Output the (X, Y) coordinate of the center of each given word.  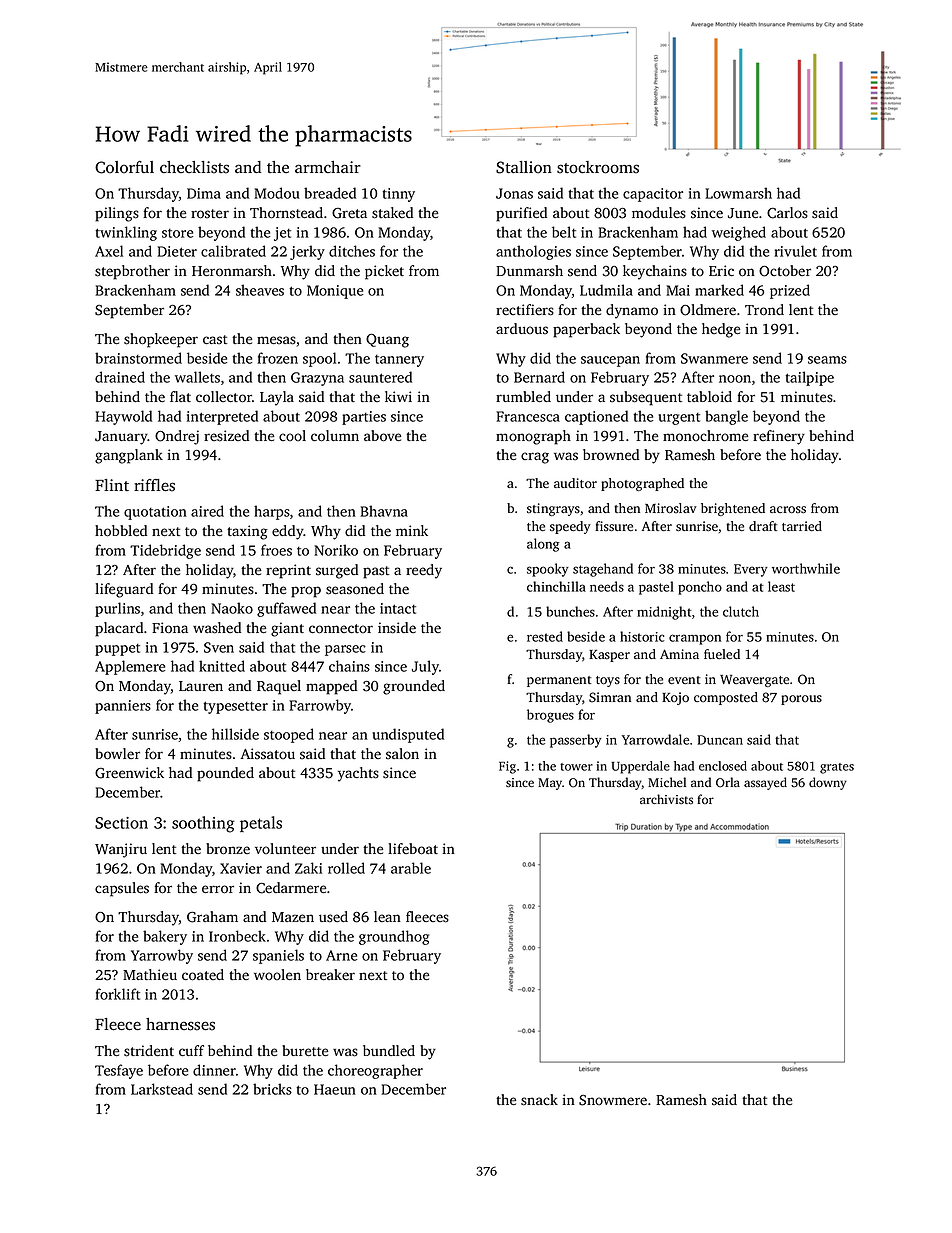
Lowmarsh (738, 193)
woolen (277, 974)
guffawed (286, 609)
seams (827, 360)
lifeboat (413, 849)
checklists (194, 167)
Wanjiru (121, 850)
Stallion (524, 167)
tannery (399, 361)
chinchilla (556, 586)
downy (828, 783)
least (781, 586)
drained (120, 377)
